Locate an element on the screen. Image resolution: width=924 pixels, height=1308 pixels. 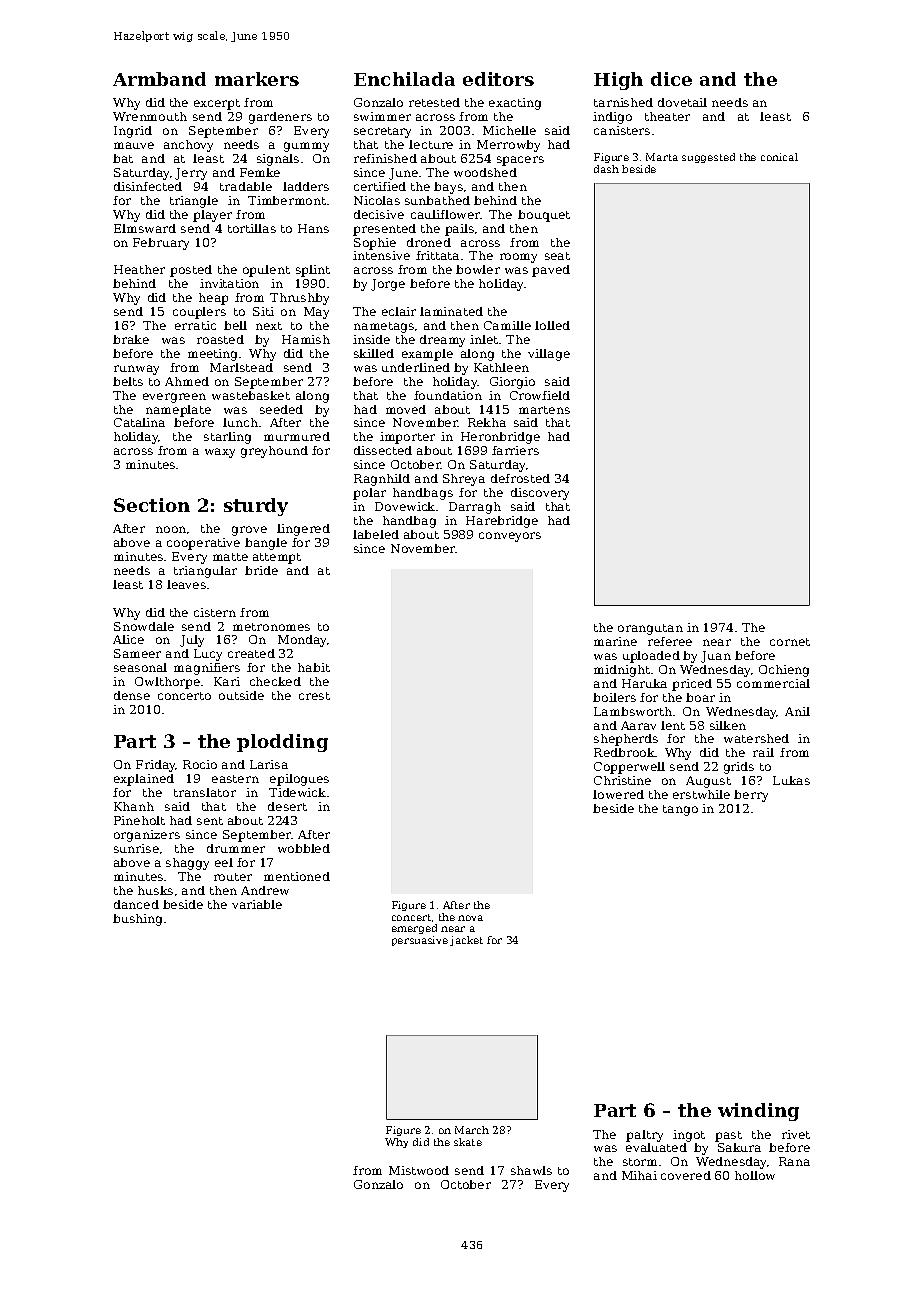
dice is located at coordinates (671, 79).
